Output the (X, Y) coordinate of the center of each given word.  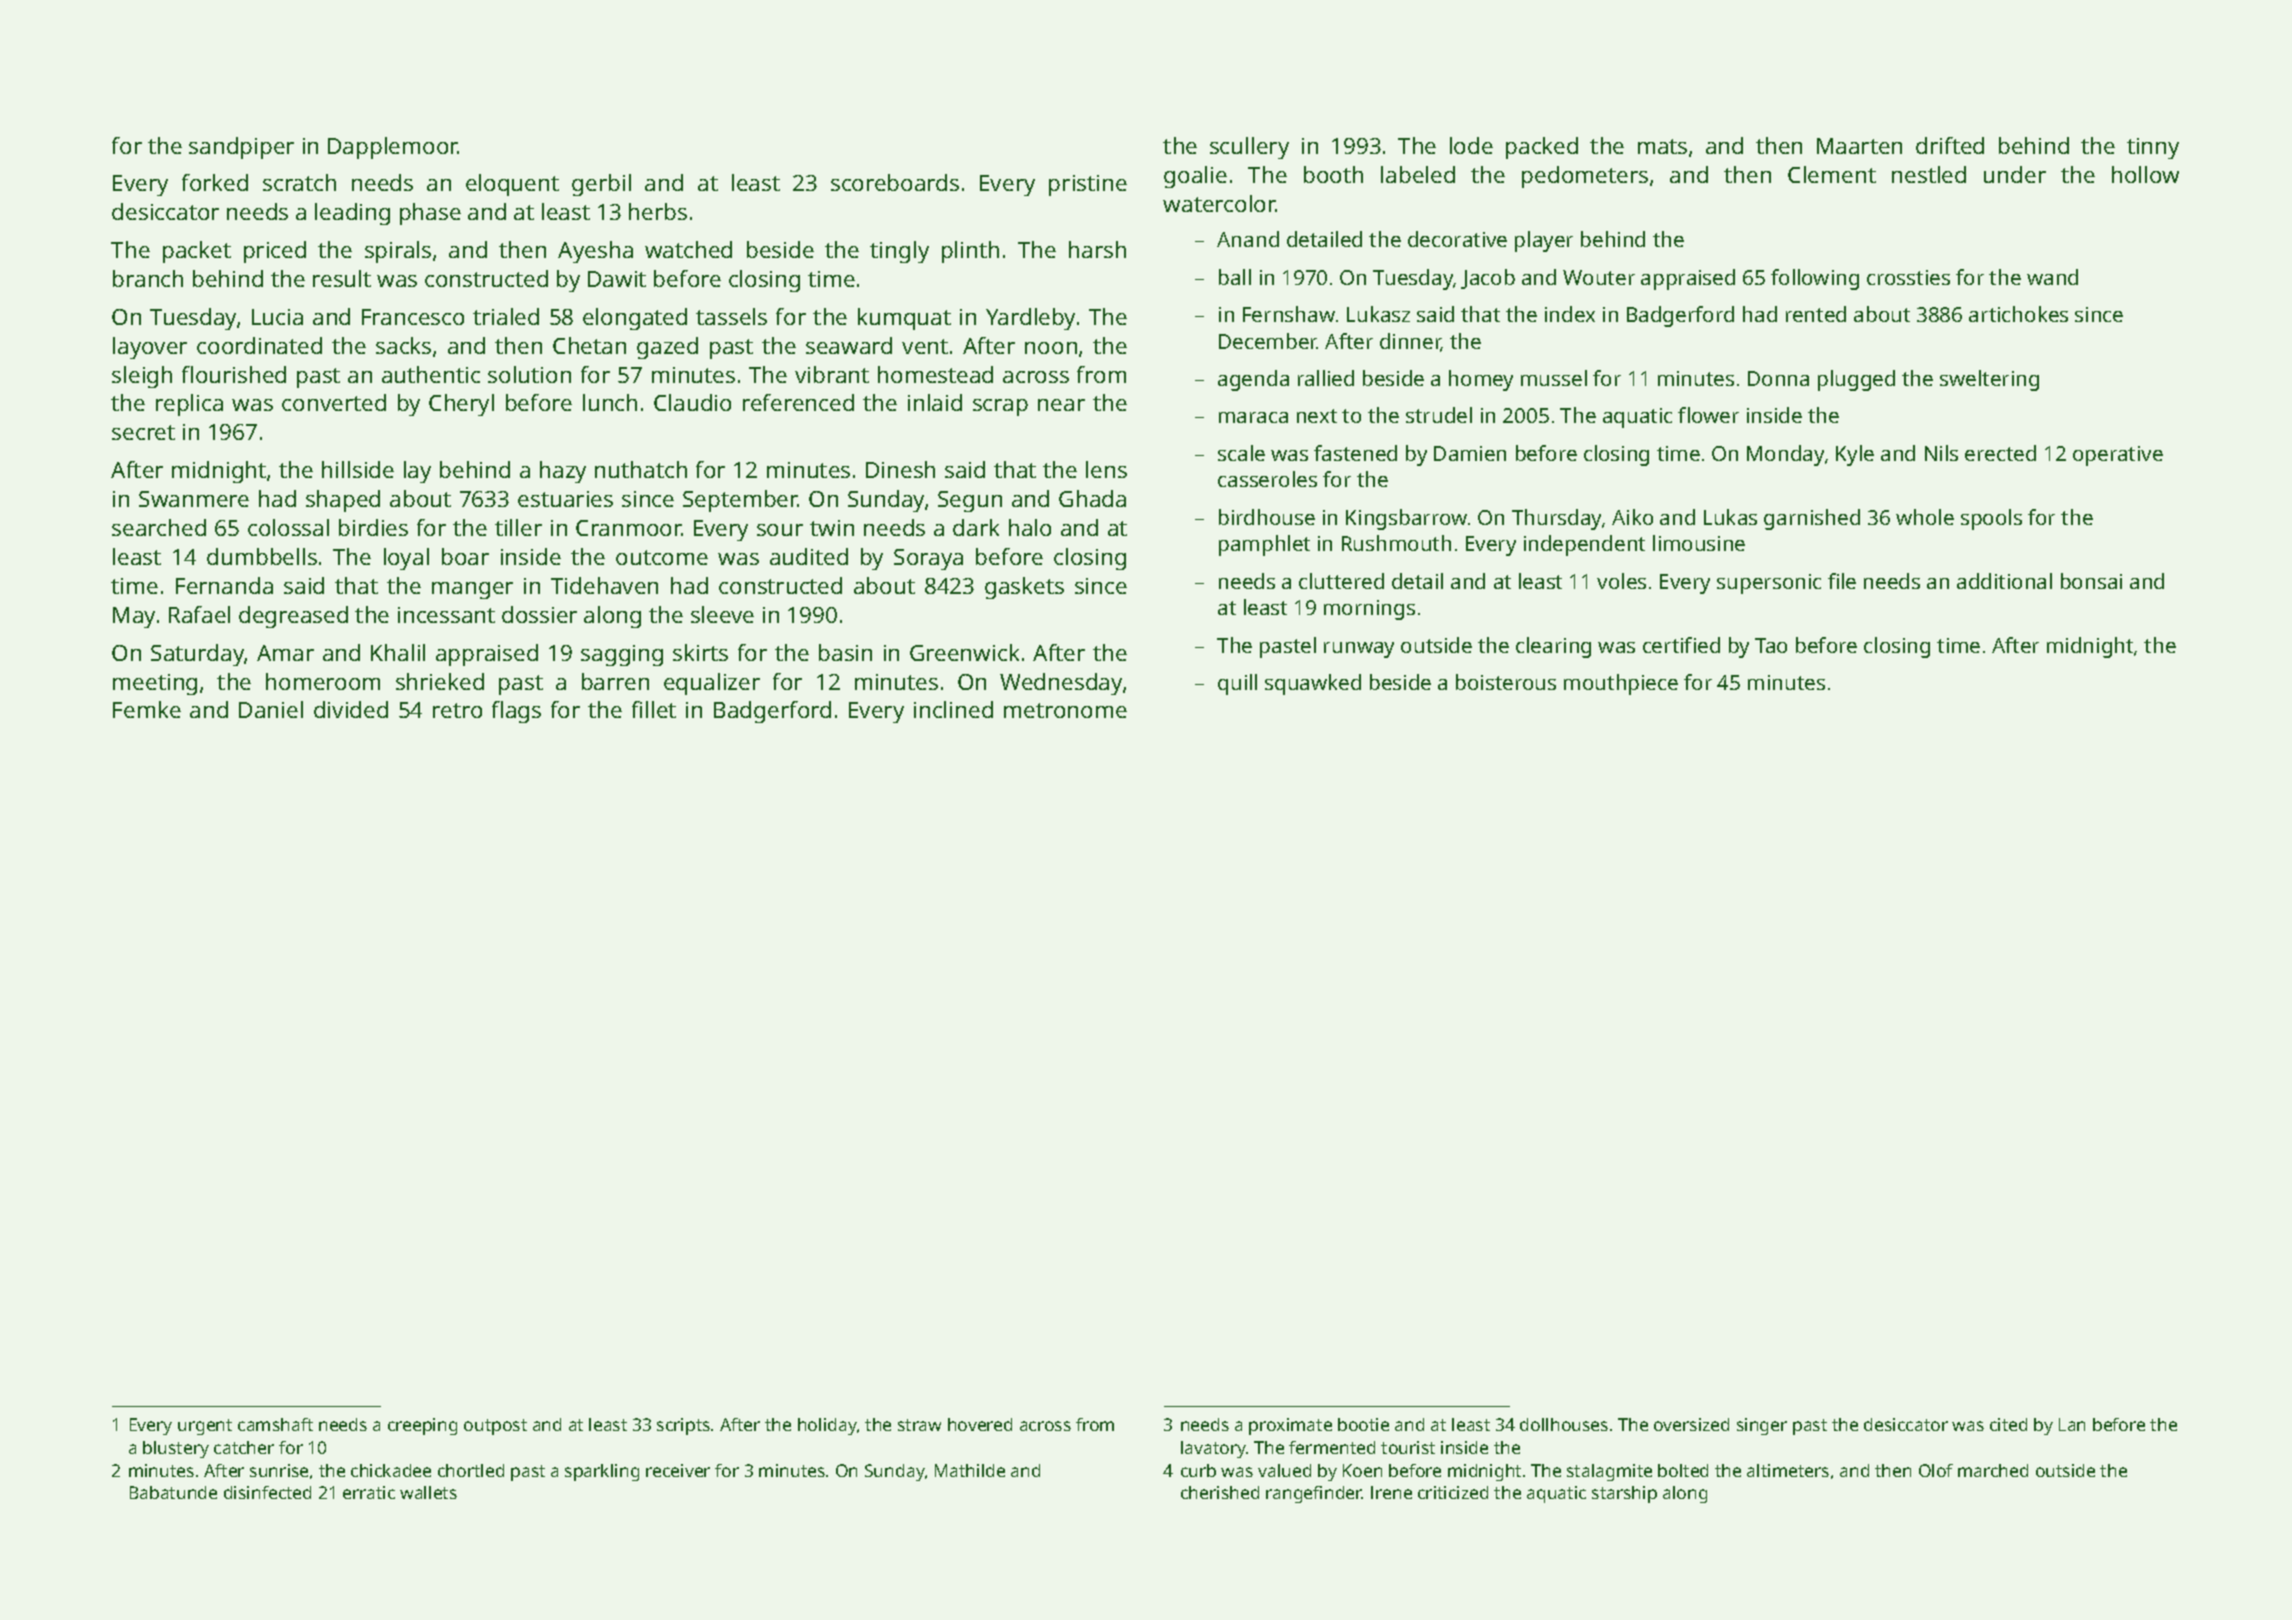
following (1815, 279)
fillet (654, 709)
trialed (506, 316)
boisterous (1506, 682)
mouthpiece (1621, 684)
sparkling (602, 1472)
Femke (147, 709)
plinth (970, 252)
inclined (953, 709)
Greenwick (964, 652)
